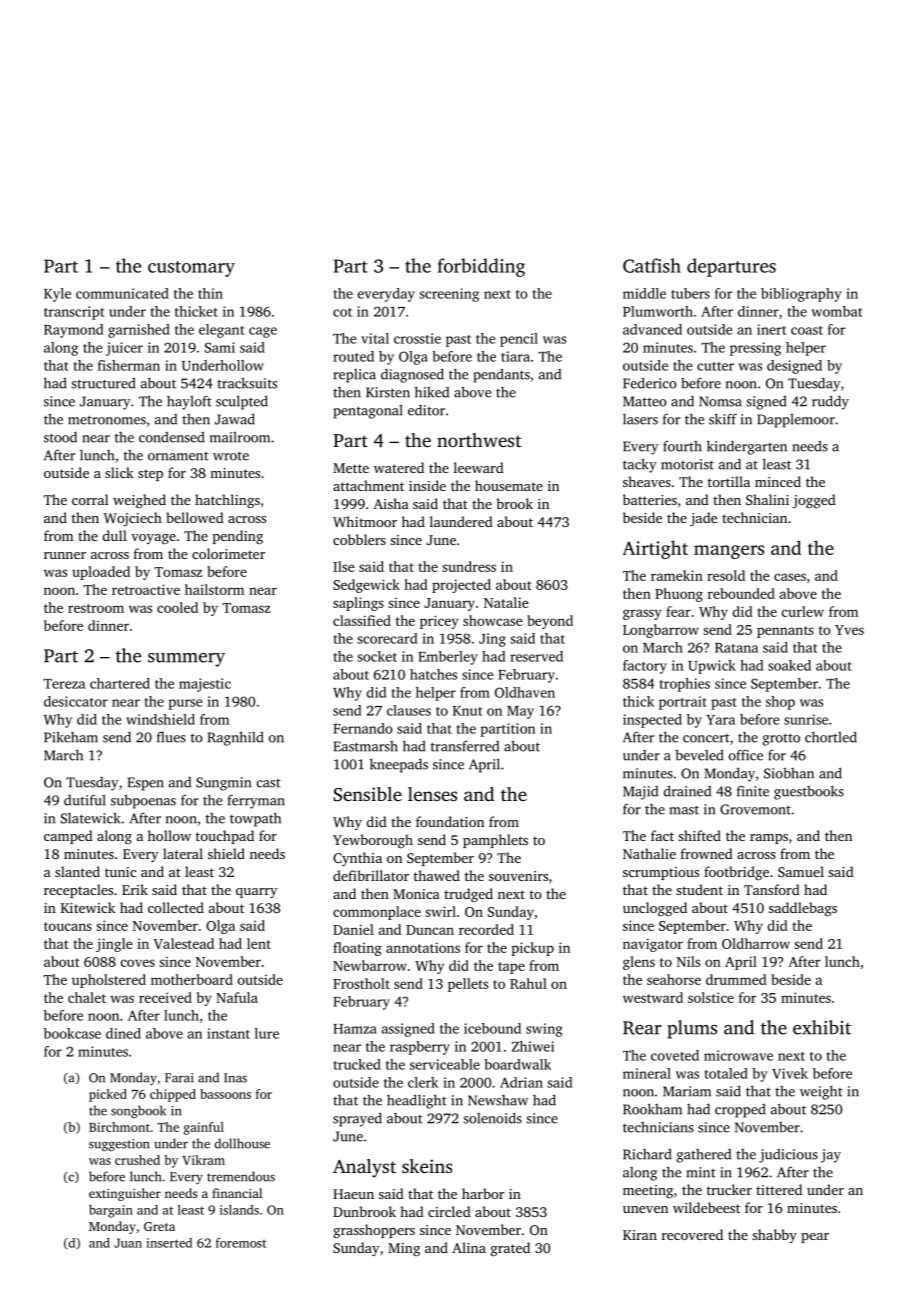 The image size is (908, 1316). Describe the element at coordinates (688, 961) in the screenshot. I see `Nils` at that location.
